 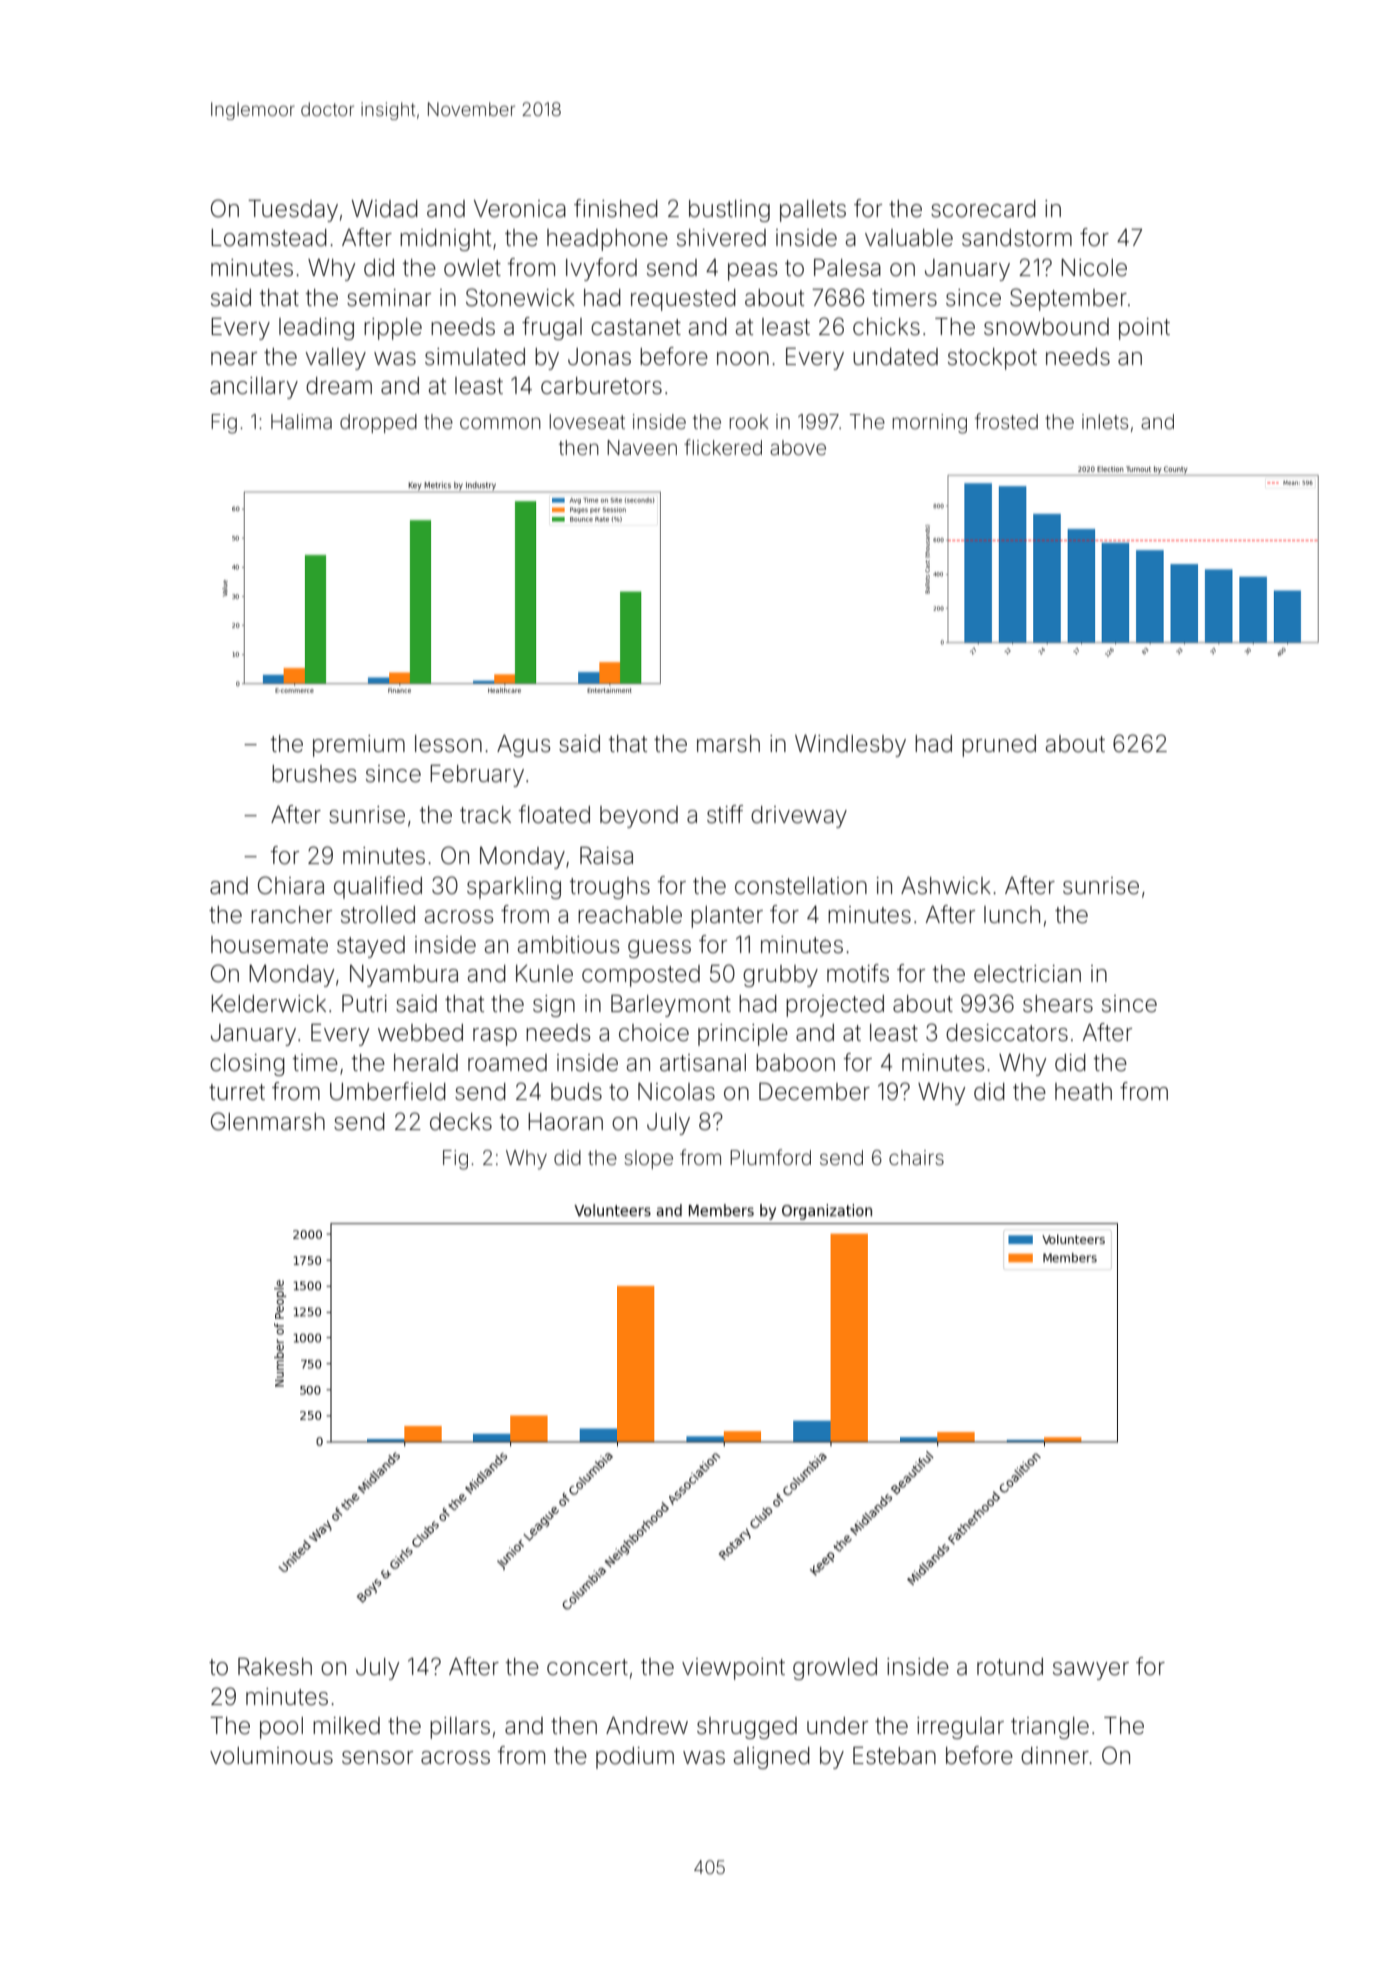 What do you see at coordinates (858, 973) in the screenshot?
I see `motifs` at bounding box center [858, 973].
